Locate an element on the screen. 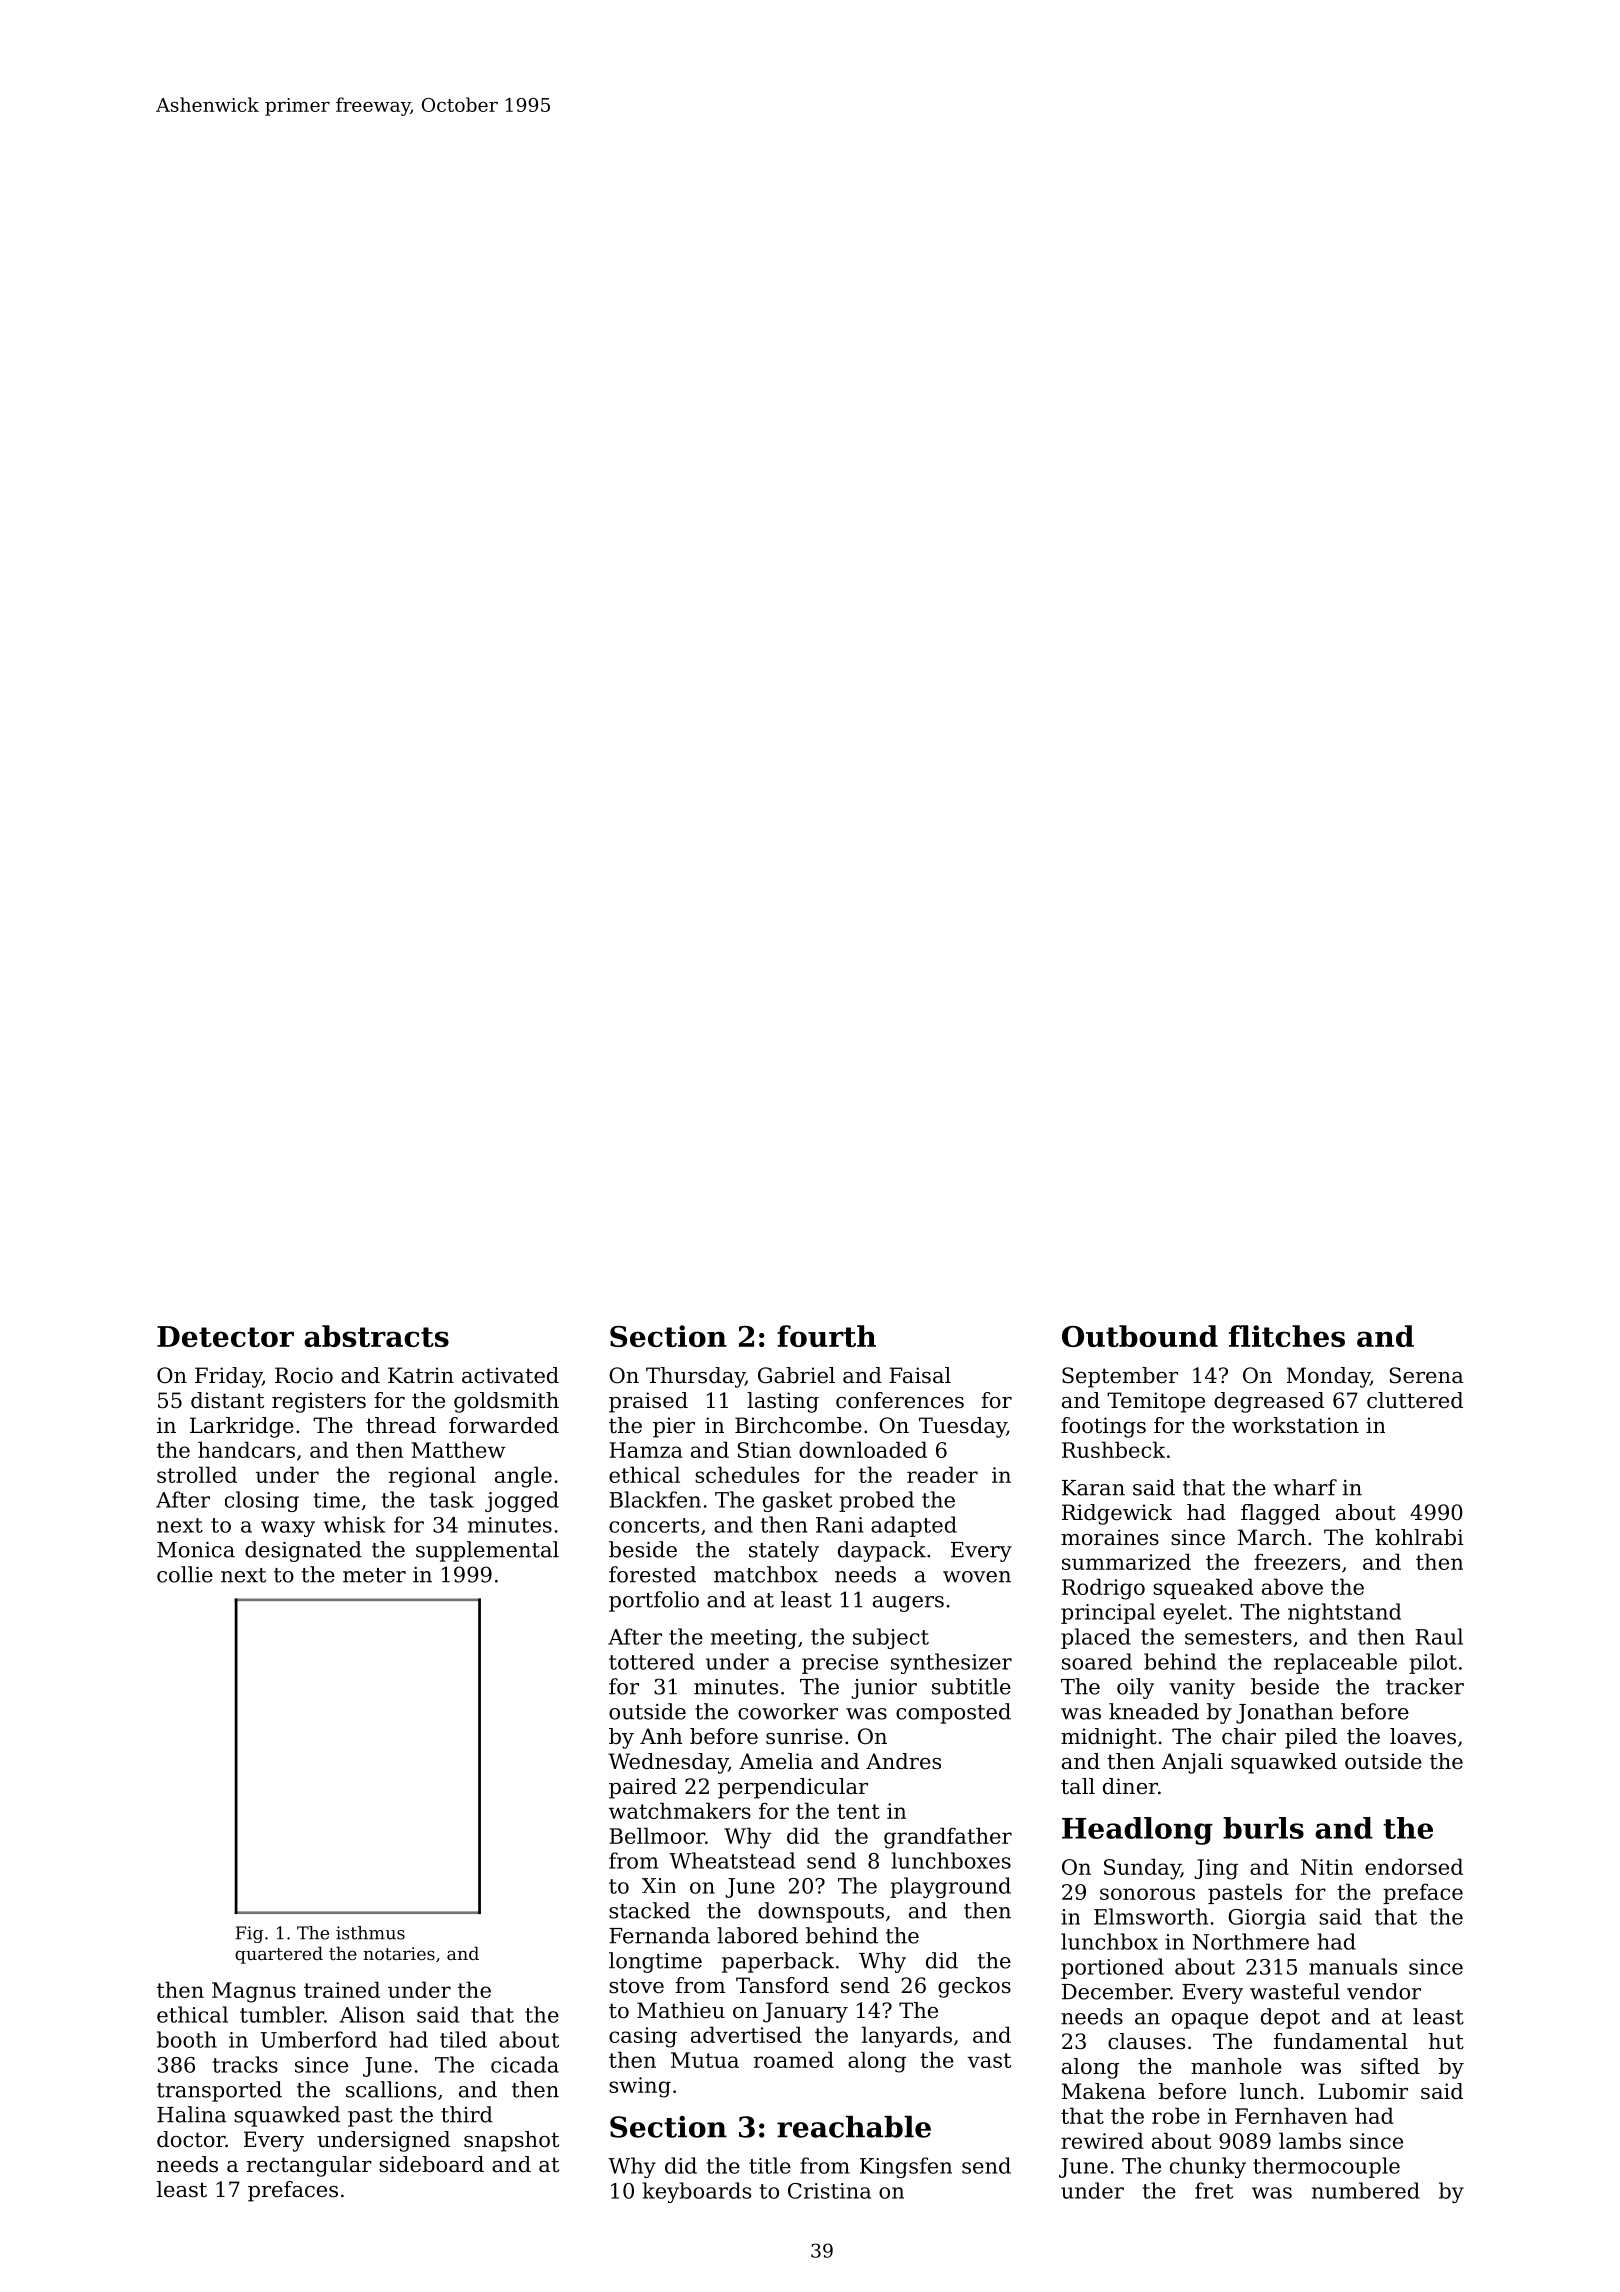 The height and width of the screenshot is (2292, 1620). collie is located at coordinates (185, 1574).
